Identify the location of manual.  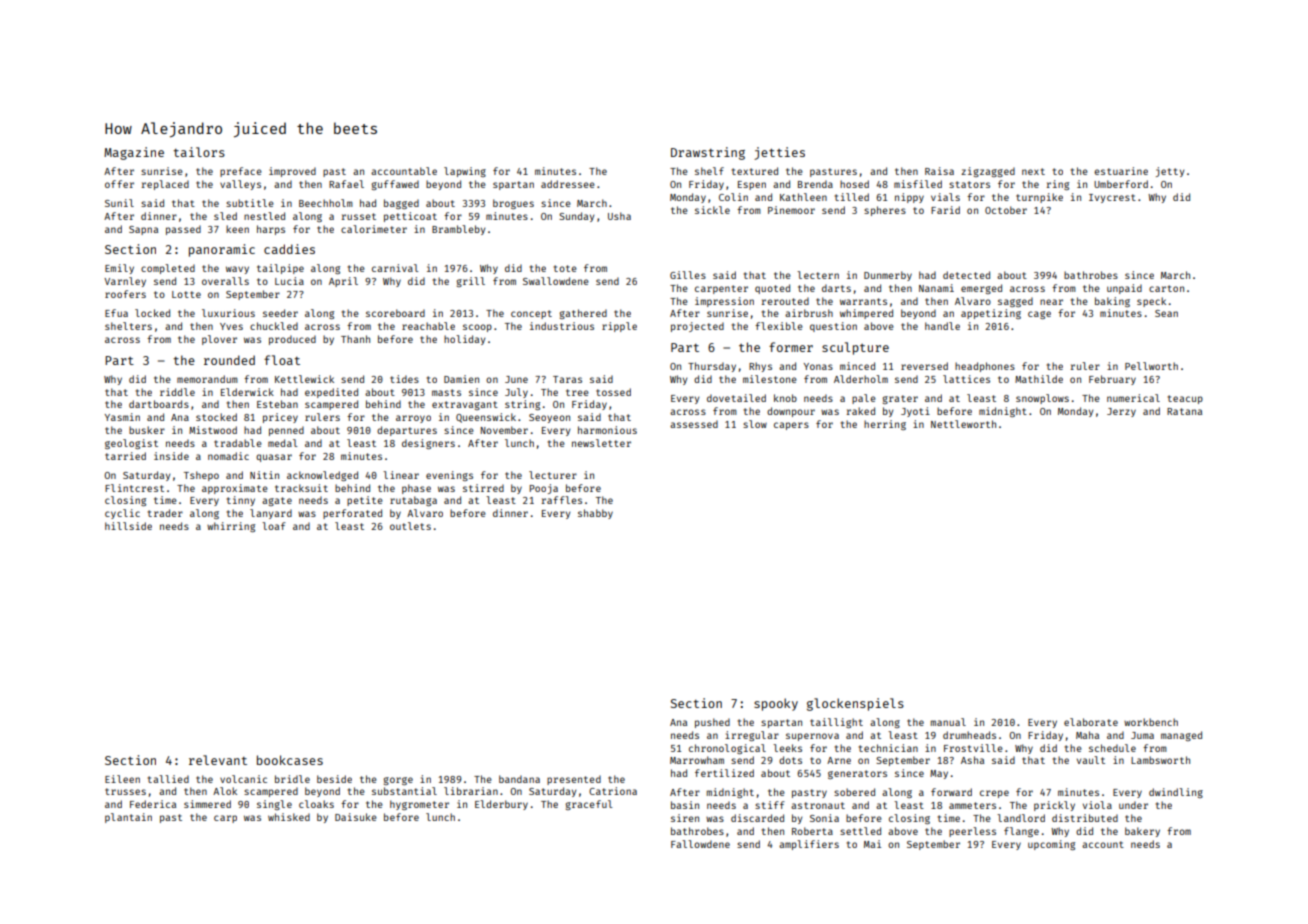
(948, 722).
